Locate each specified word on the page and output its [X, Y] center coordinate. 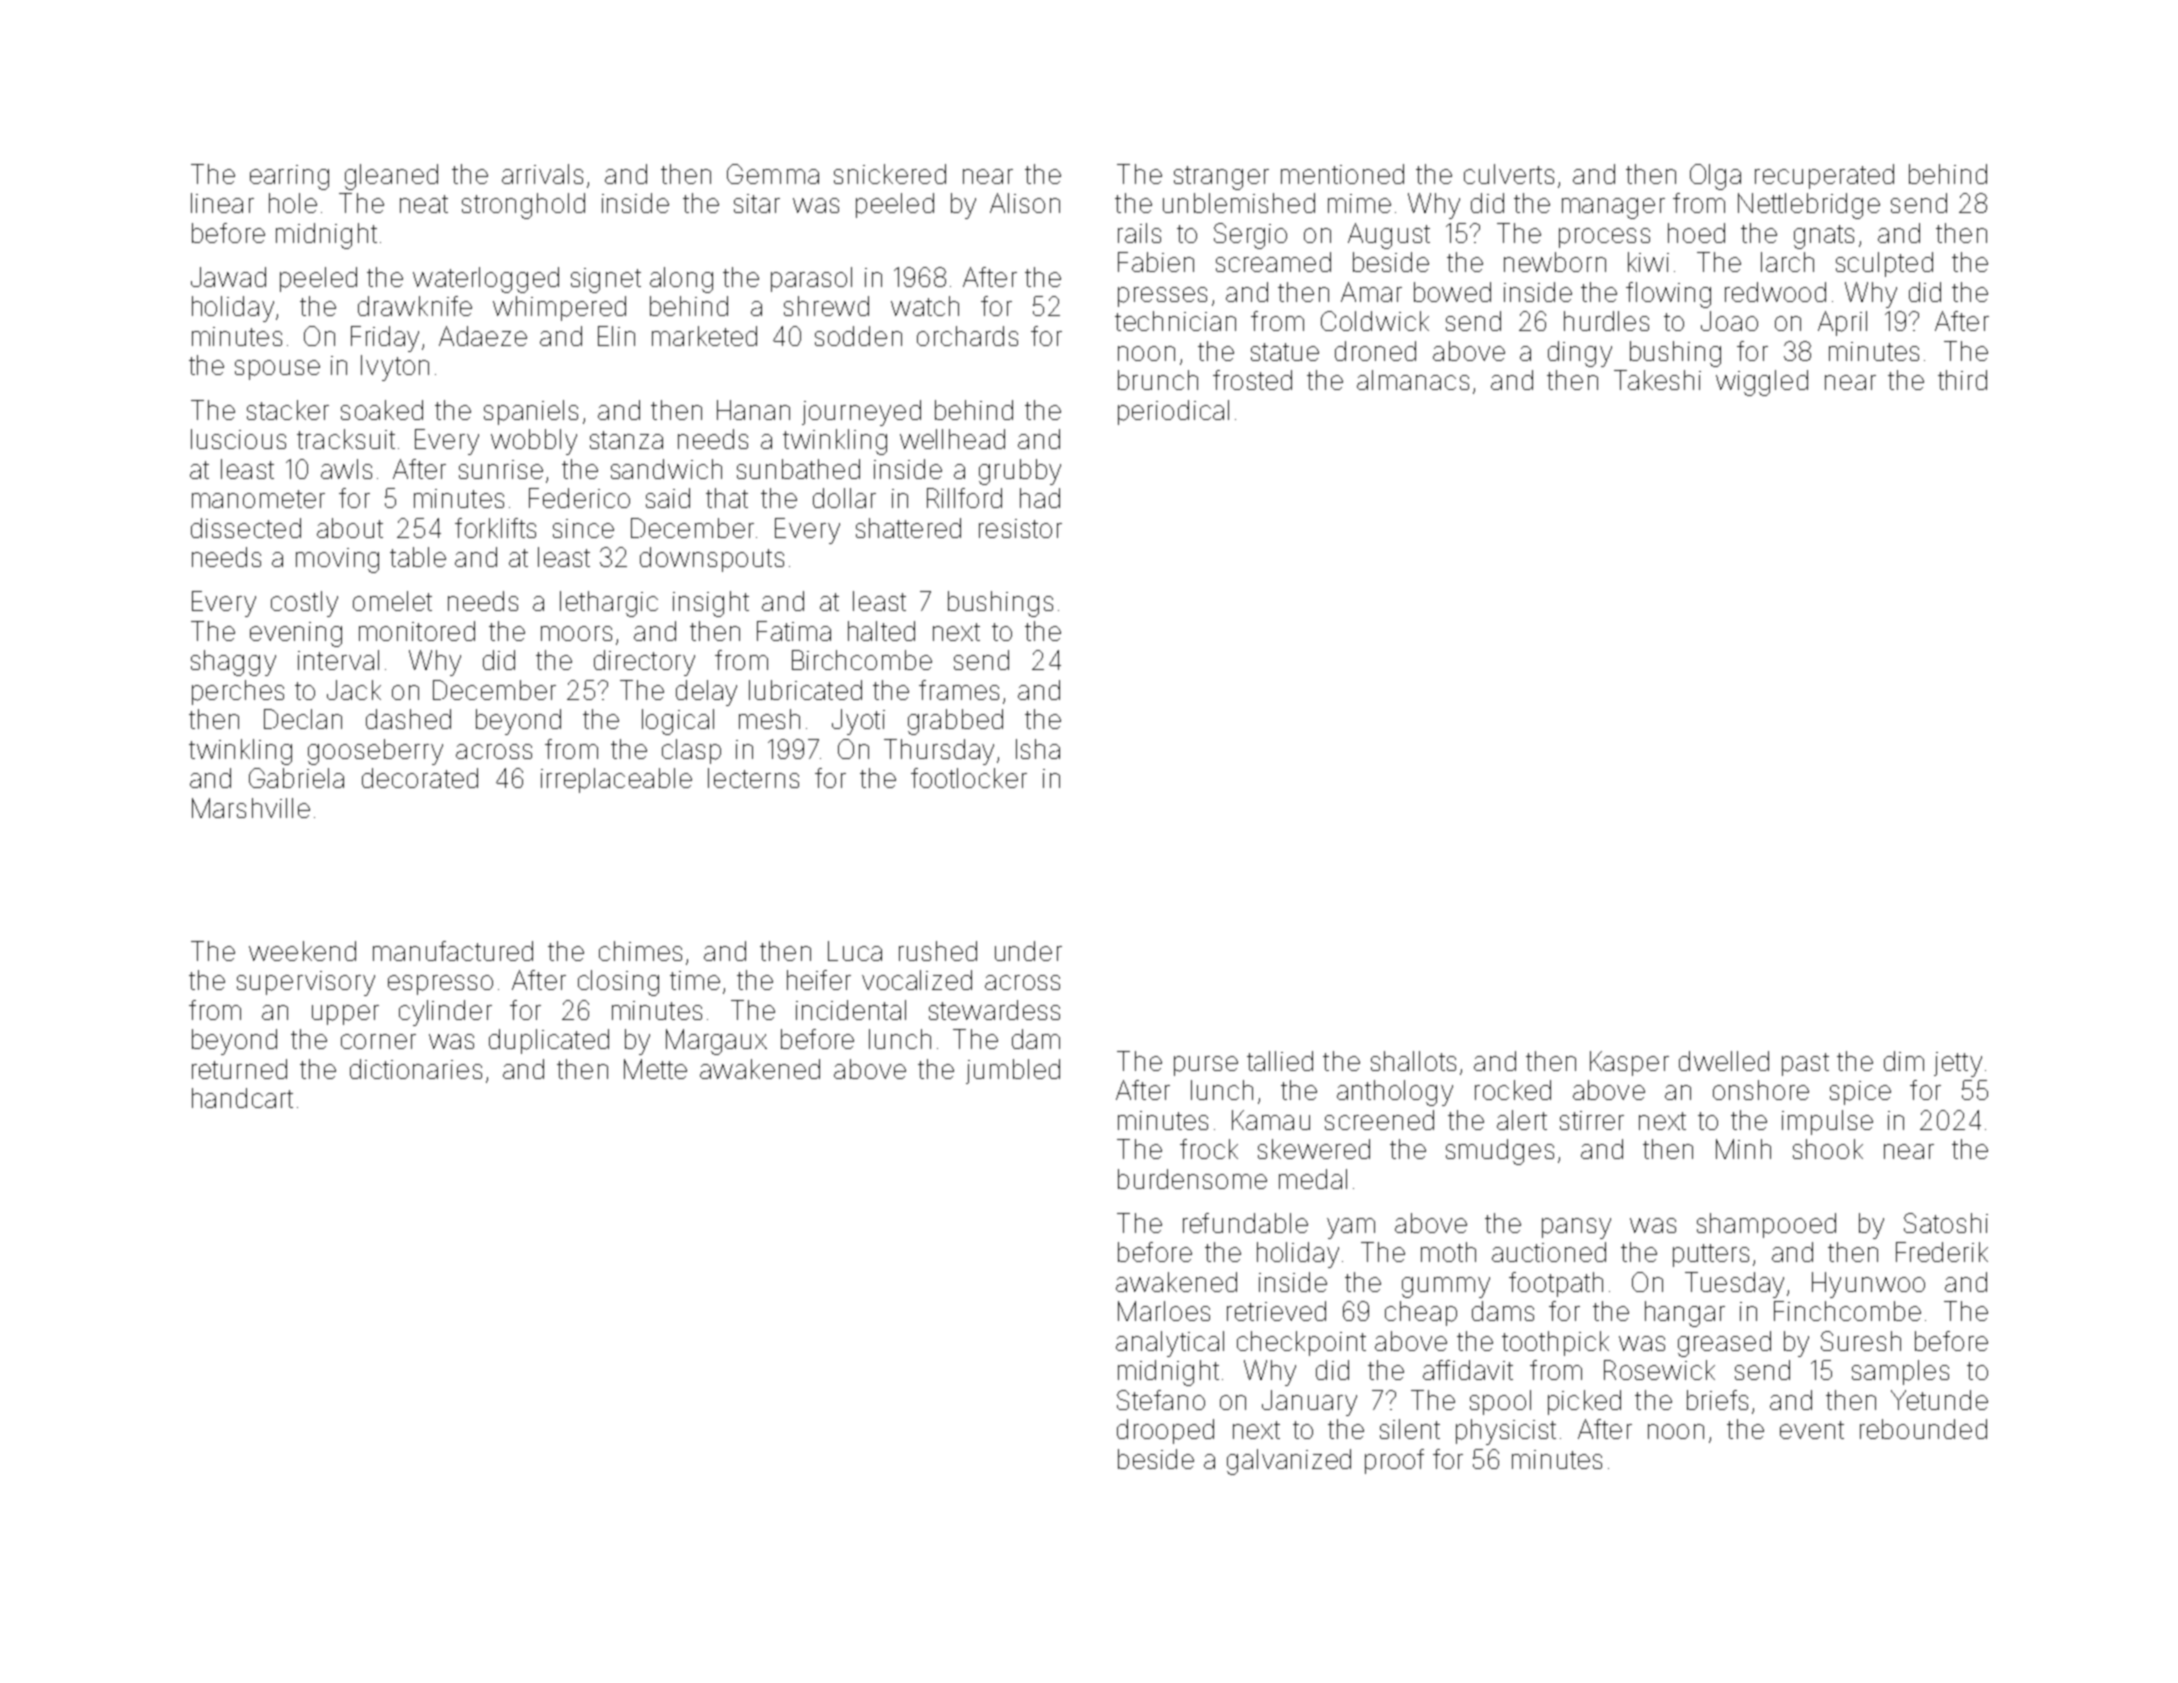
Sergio [1250, 236]
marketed [704, 336]
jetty [1958, 1064]
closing [618, 983]
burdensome [1192, 1179]
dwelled [1724, 1061]
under [1028, 951]
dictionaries [416, 1069]
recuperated [1824, 176]
